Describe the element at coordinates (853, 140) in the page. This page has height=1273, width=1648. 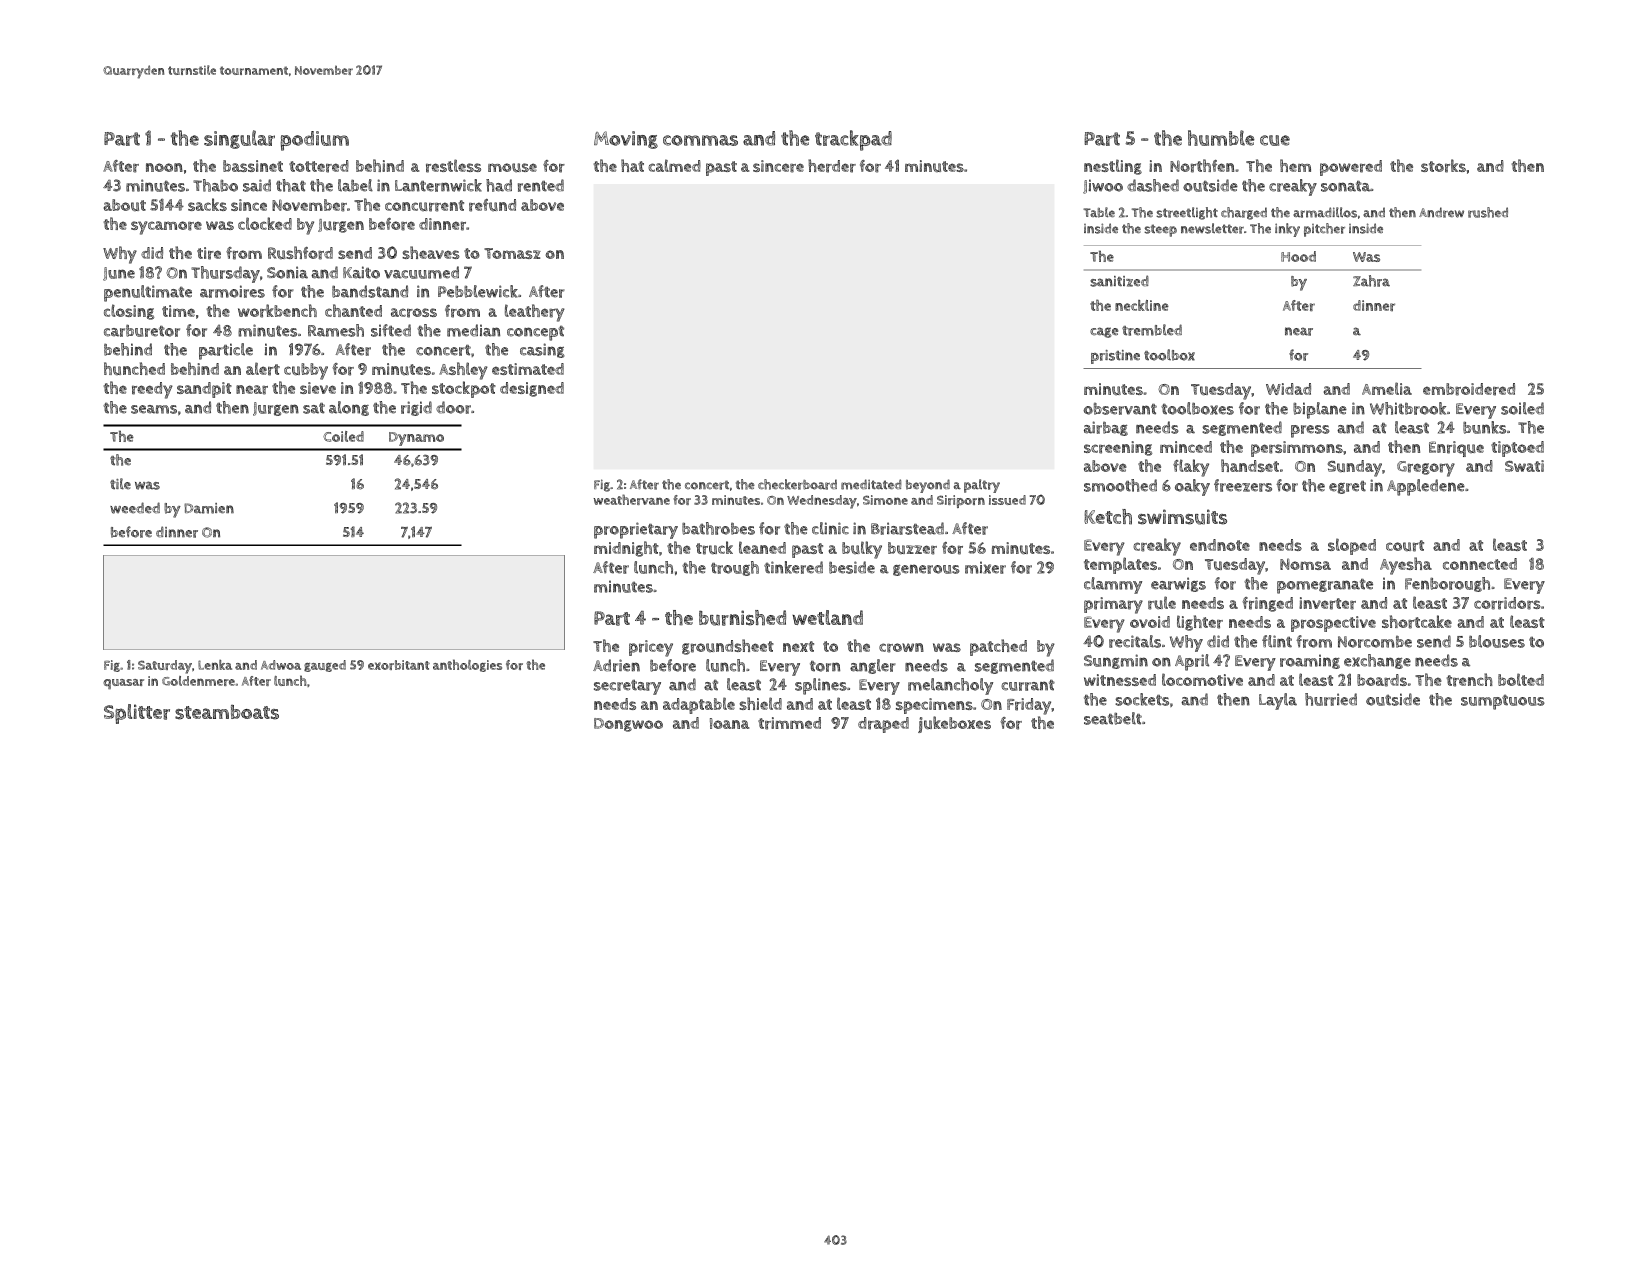
I see `trackpad` at that location.
